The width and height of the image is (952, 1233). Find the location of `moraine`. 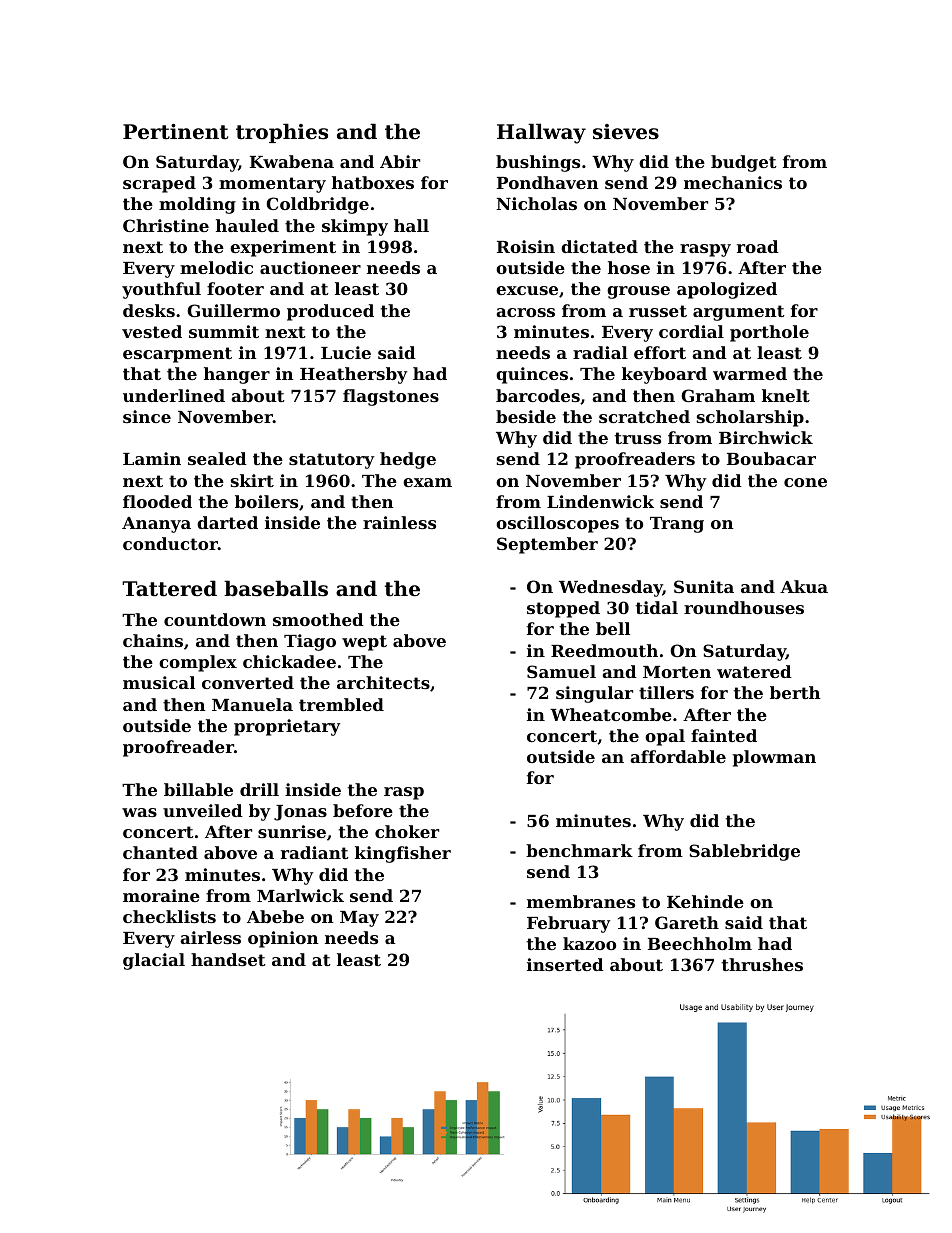

moraine is located at coordinates (161, 895).
